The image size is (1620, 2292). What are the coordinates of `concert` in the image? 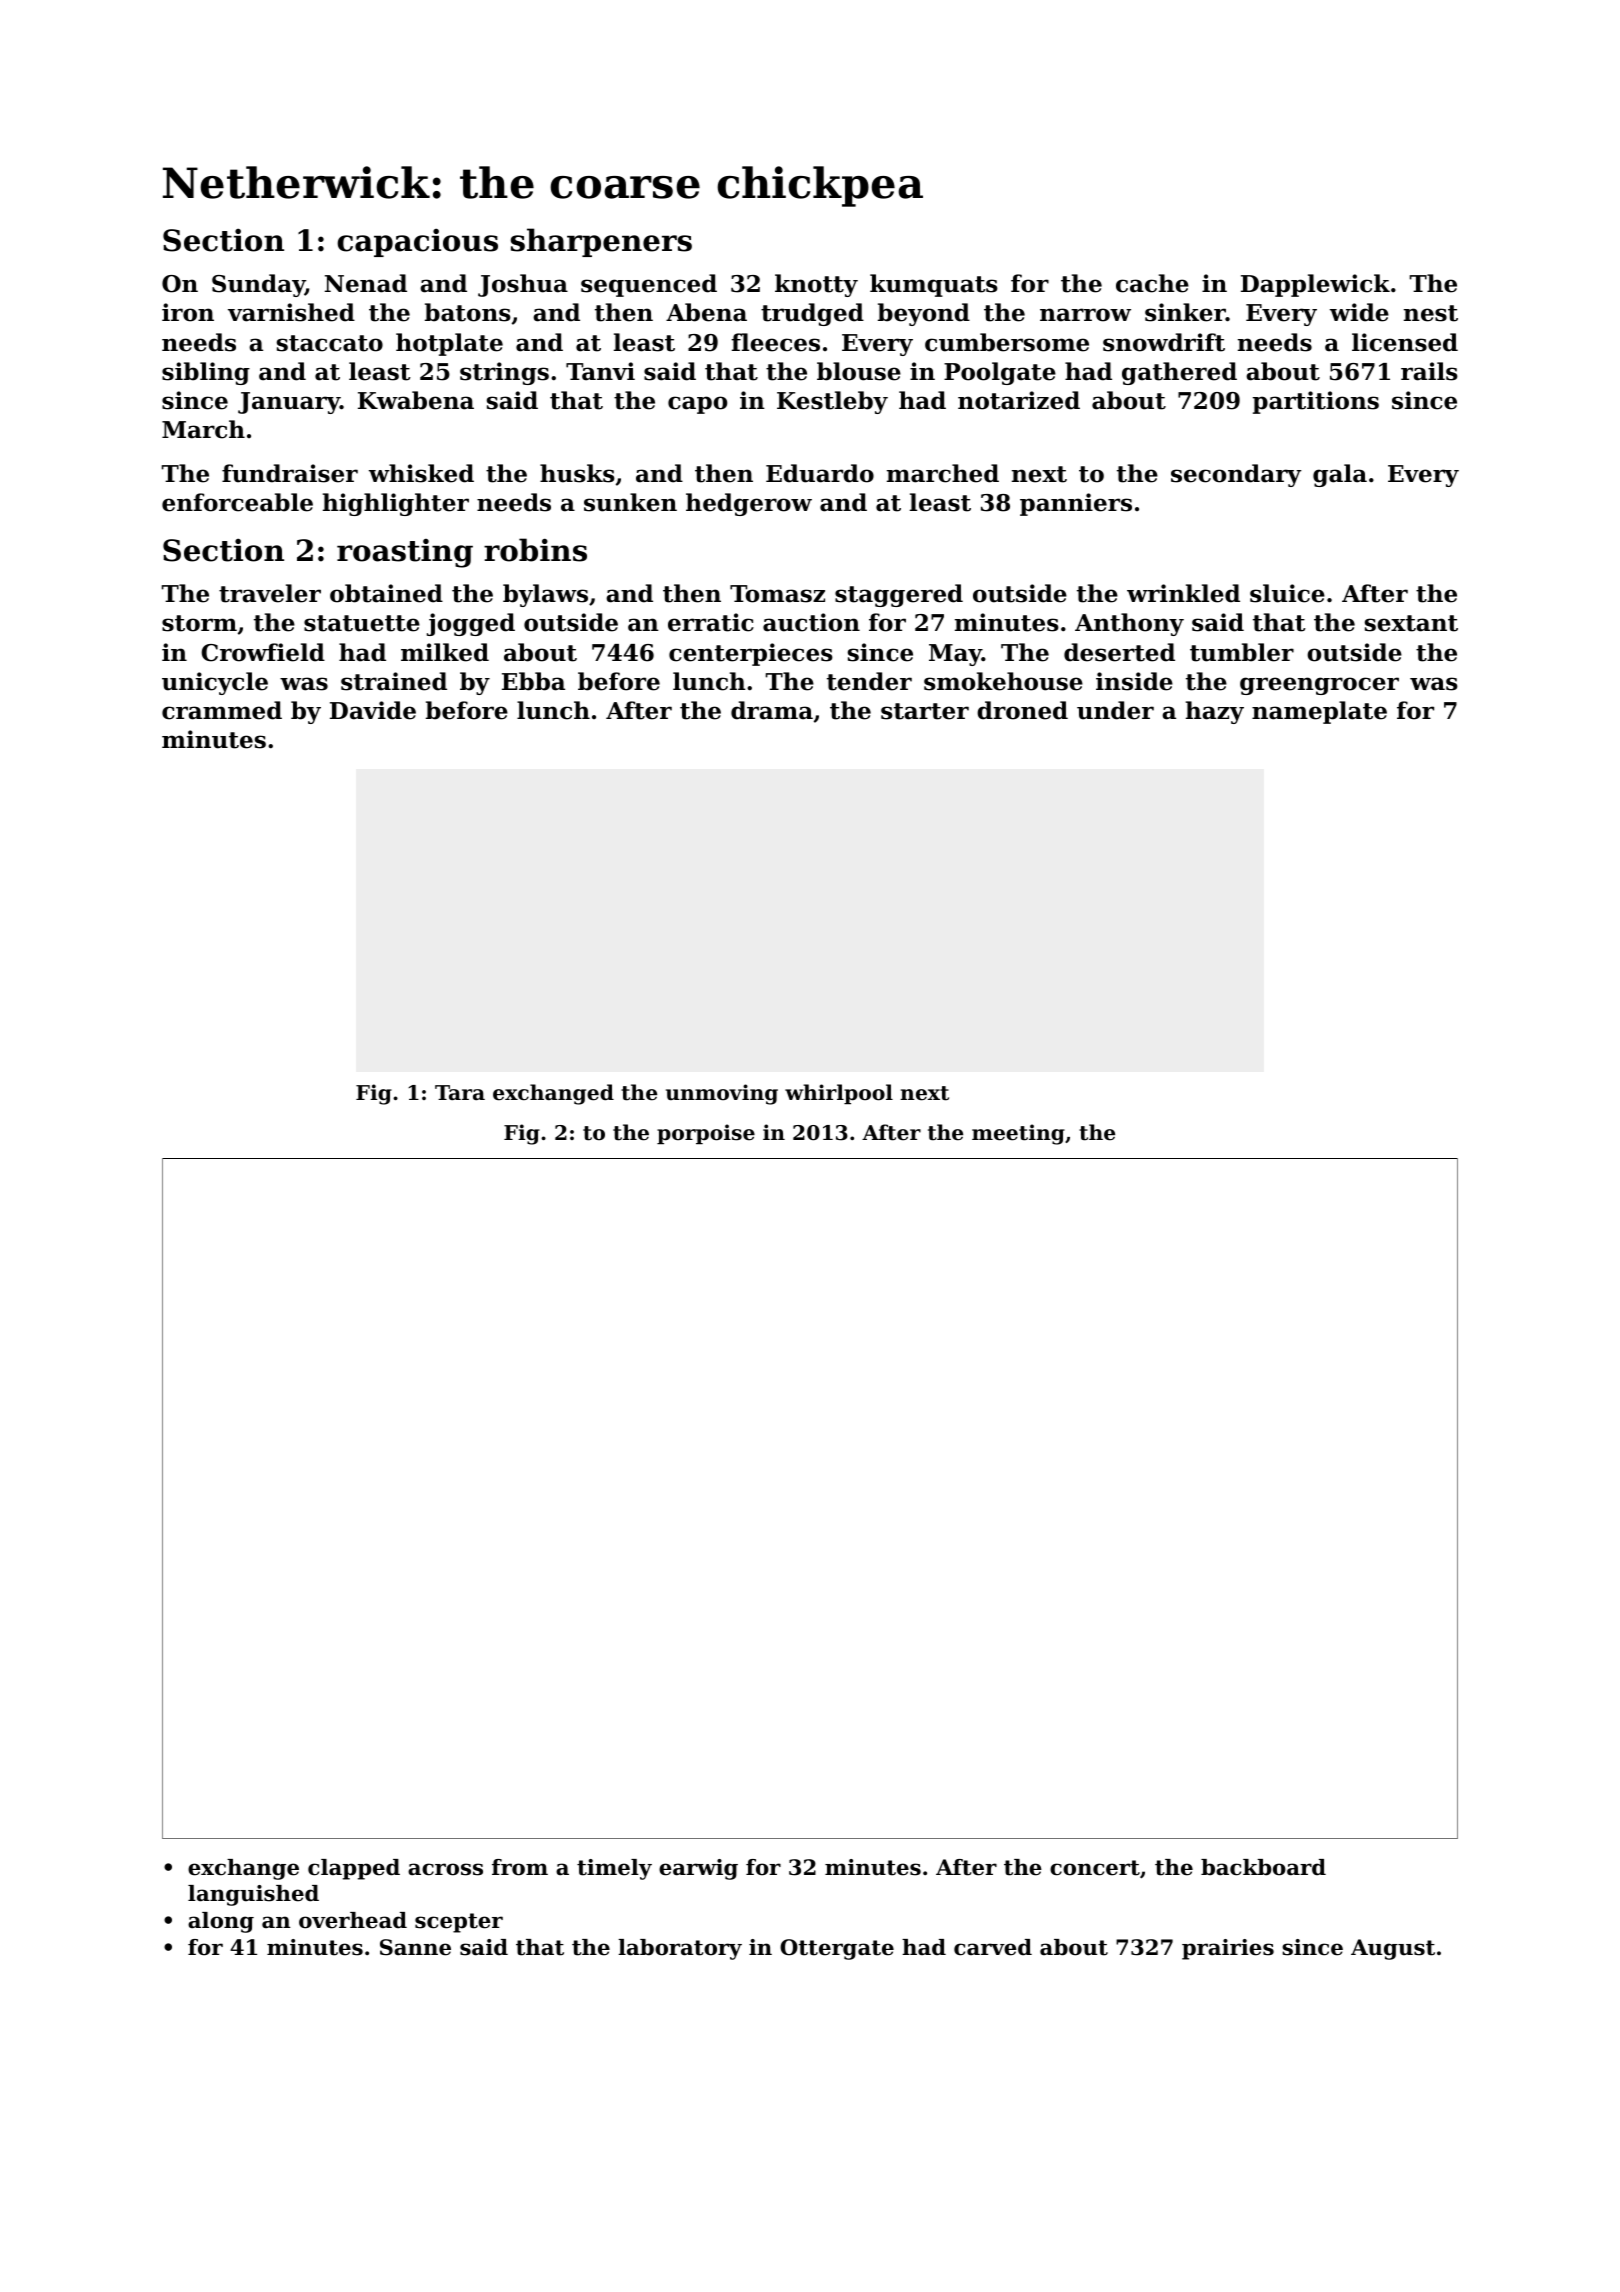 It's located at (1095, 1868).
